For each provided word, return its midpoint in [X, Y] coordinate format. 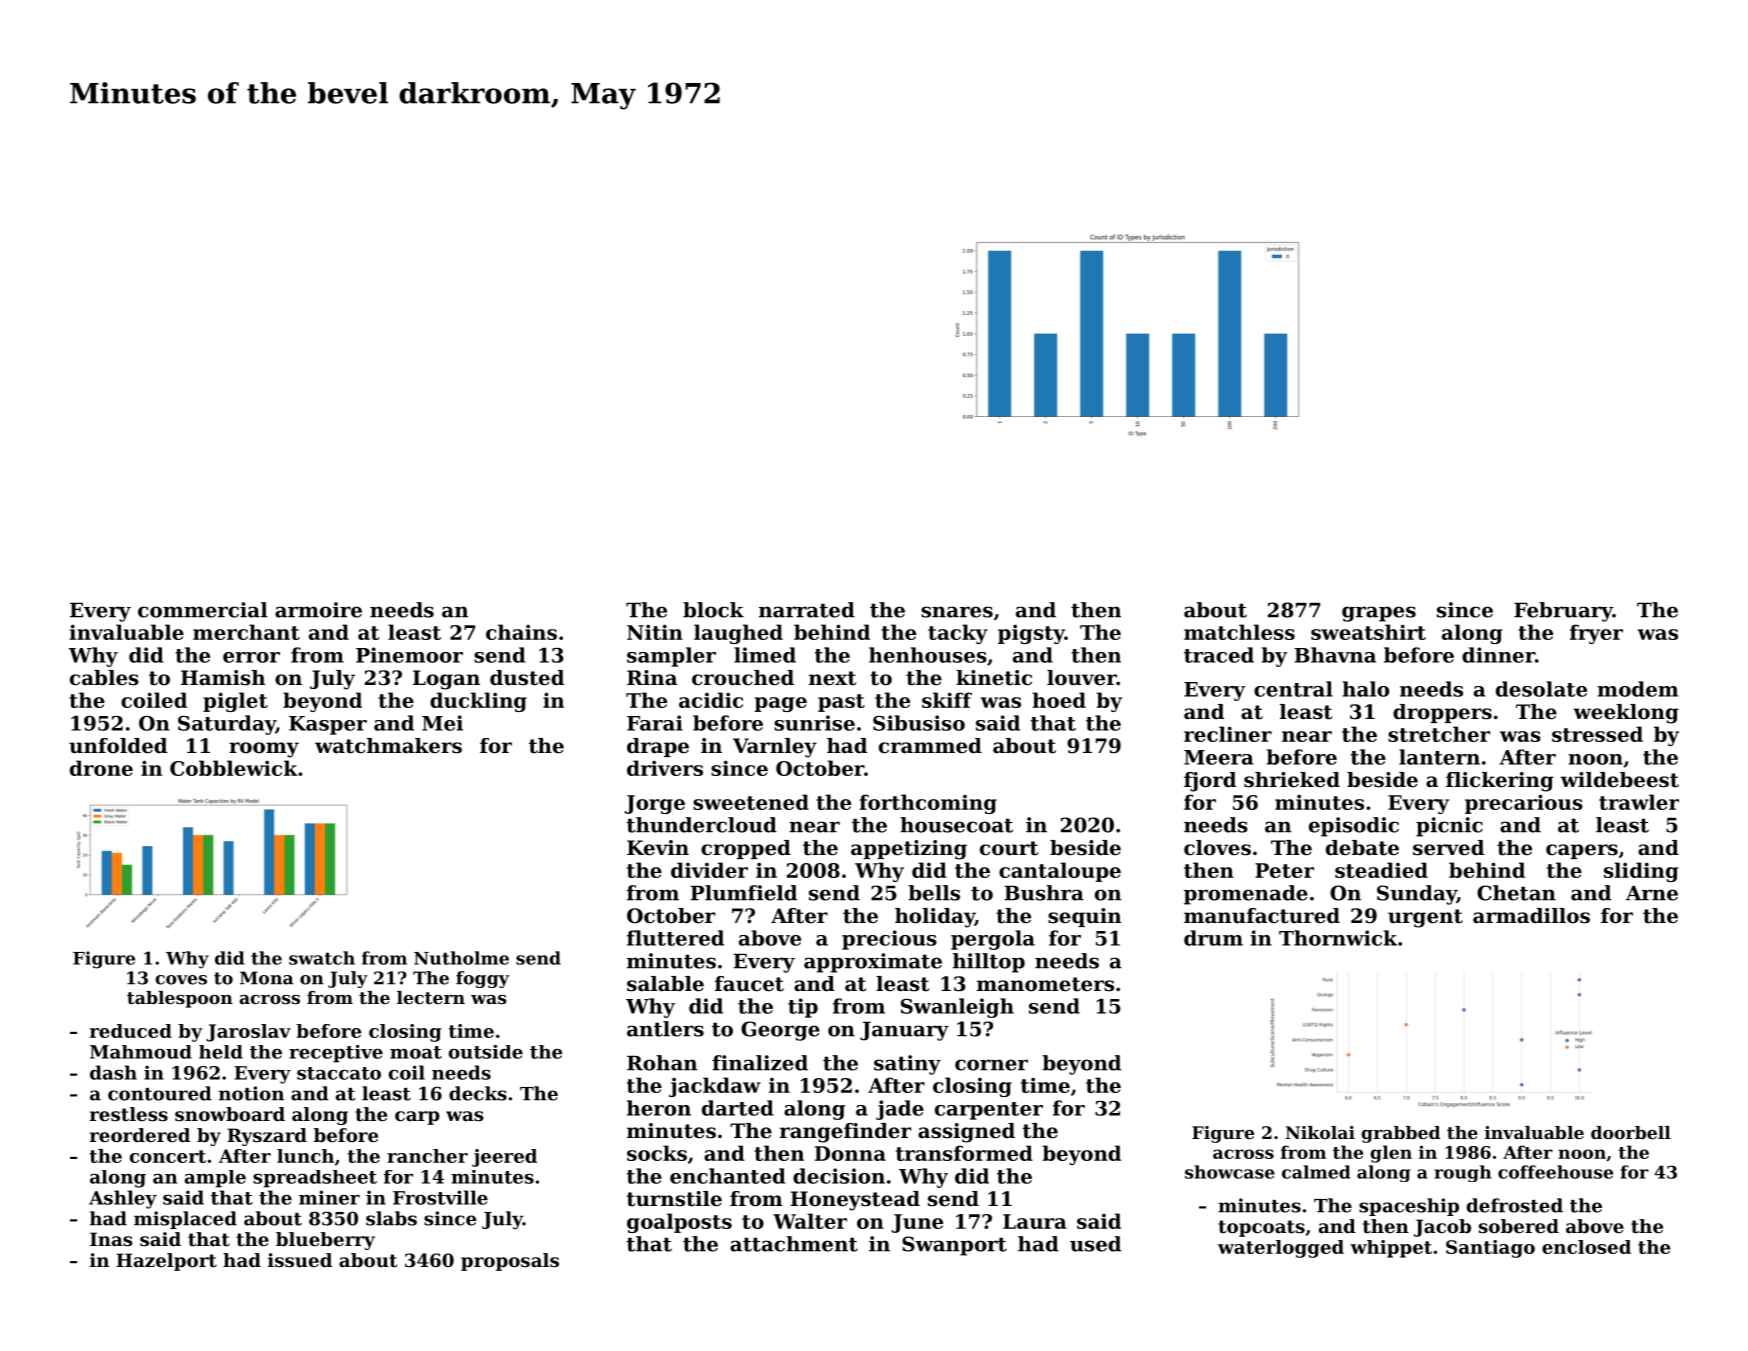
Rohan [662, 1063]
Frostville [440, 1197]
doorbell [1631, 1132]
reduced [131, 1031]
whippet [1391, 1249]
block [713, 610]
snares [957, 612]
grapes [1379, 614]
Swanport [954, 1246]
